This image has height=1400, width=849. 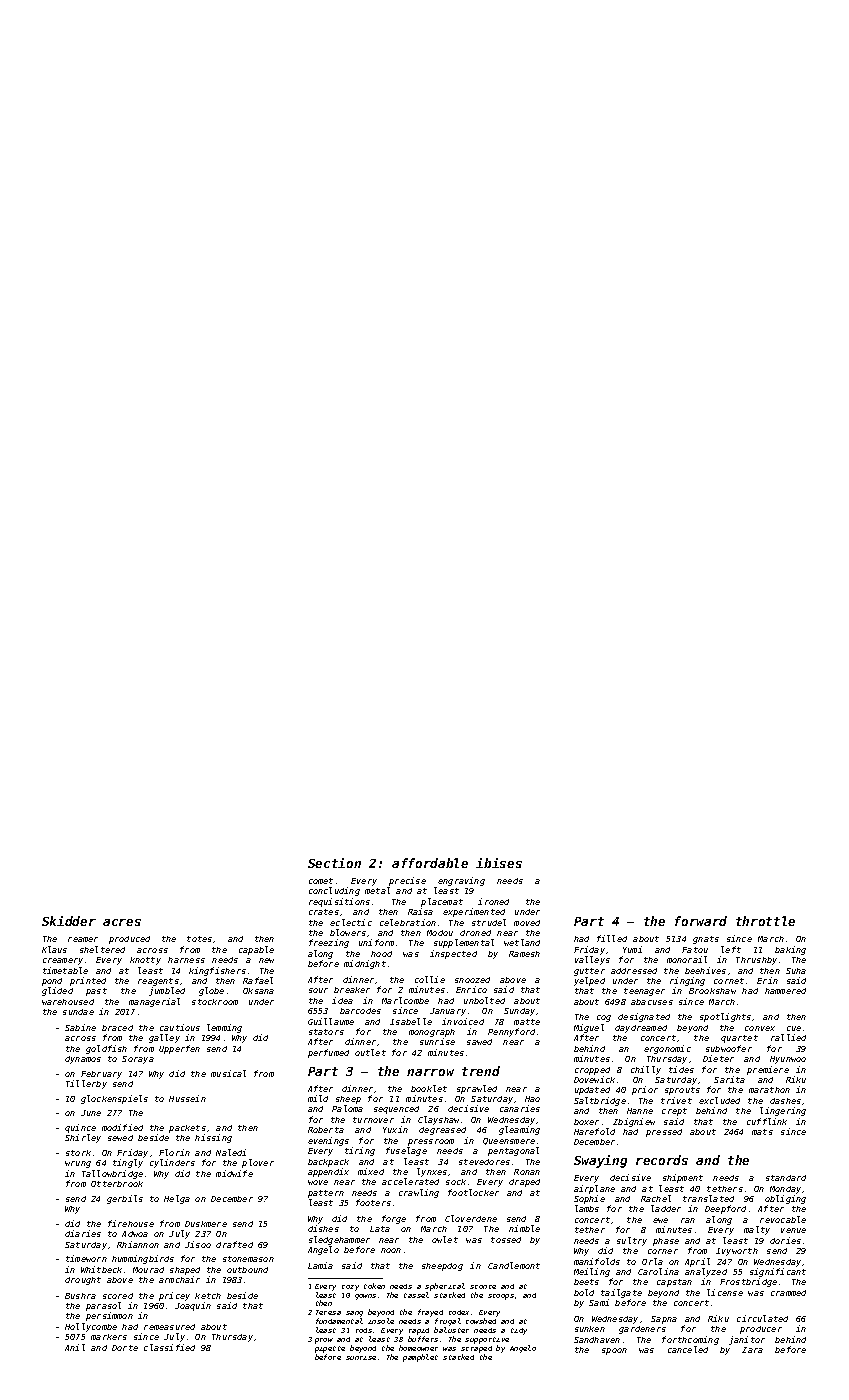 I want to click on Skidder, so click(x=69, y=921).
